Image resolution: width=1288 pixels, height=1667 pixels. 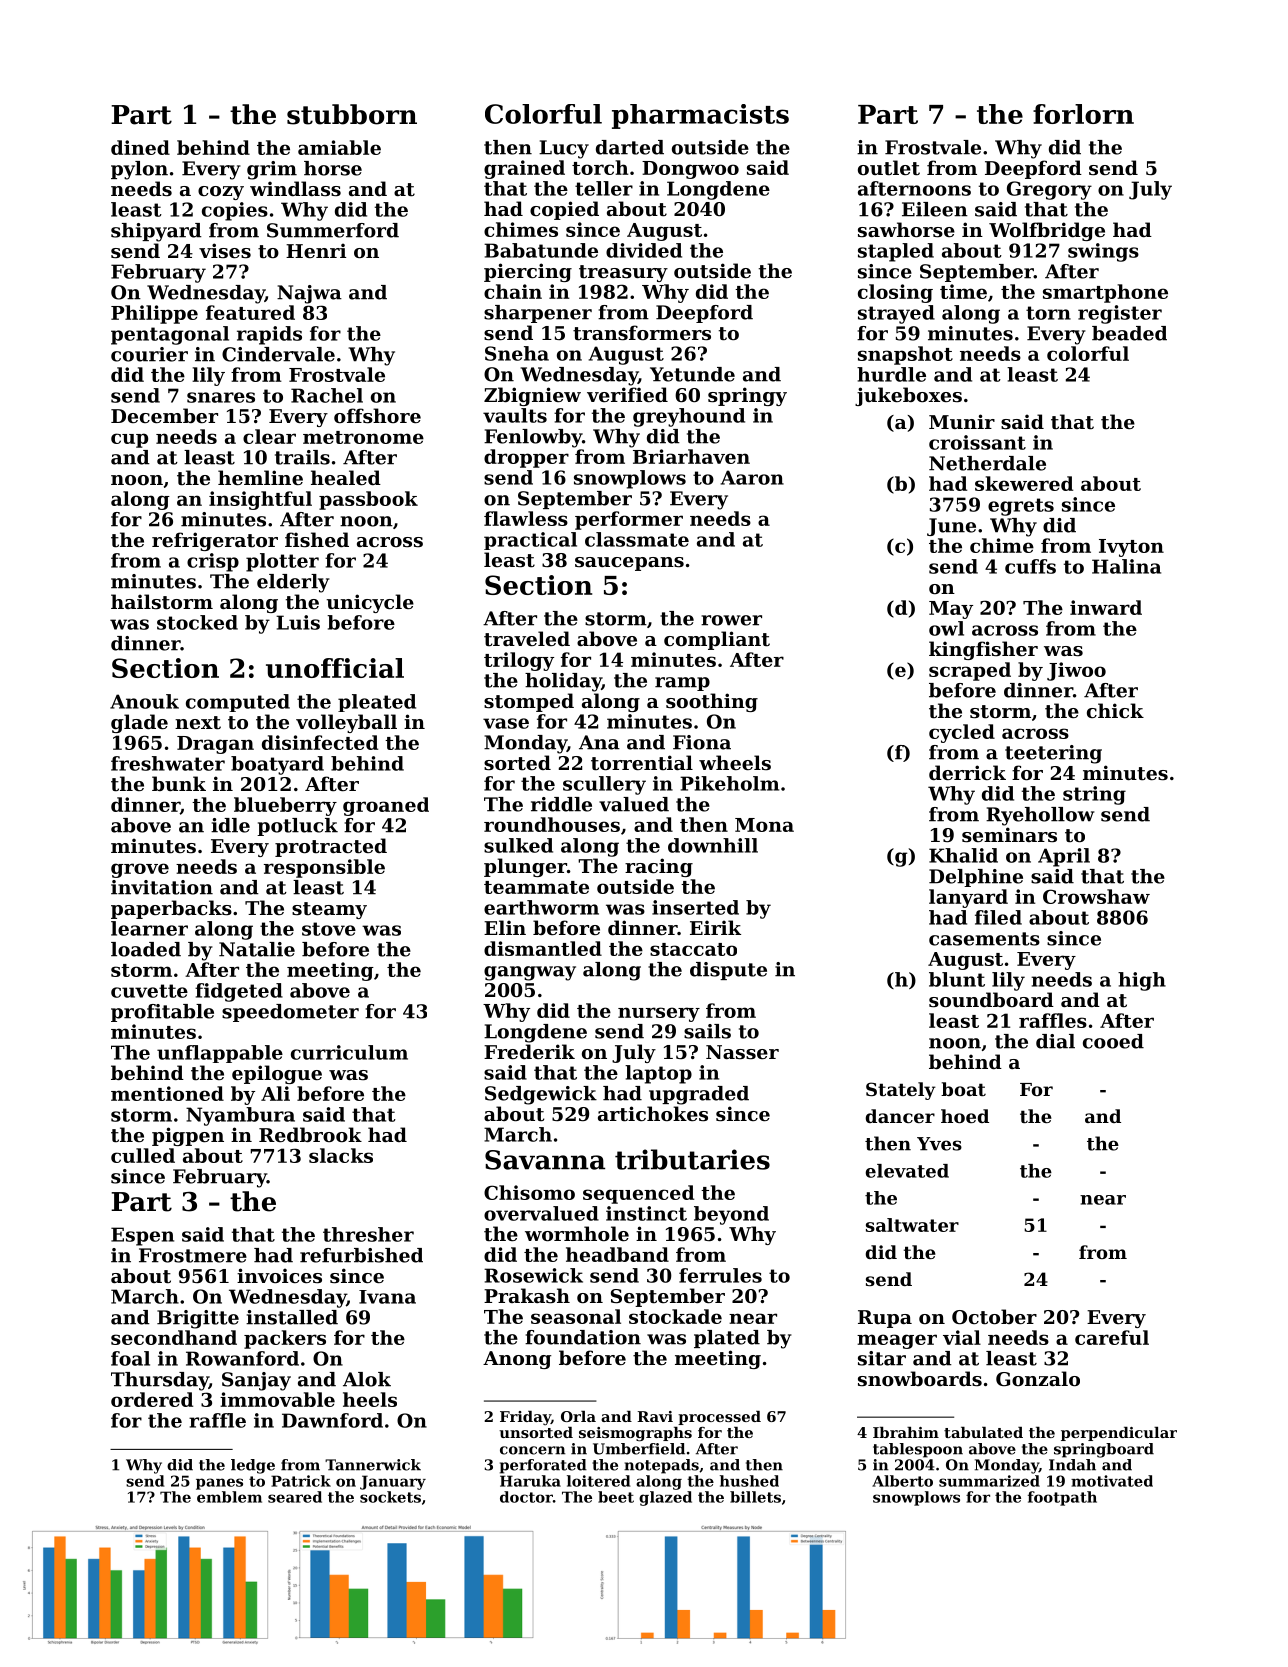 I want to click on ordered, so click(x=152, y=1399).
